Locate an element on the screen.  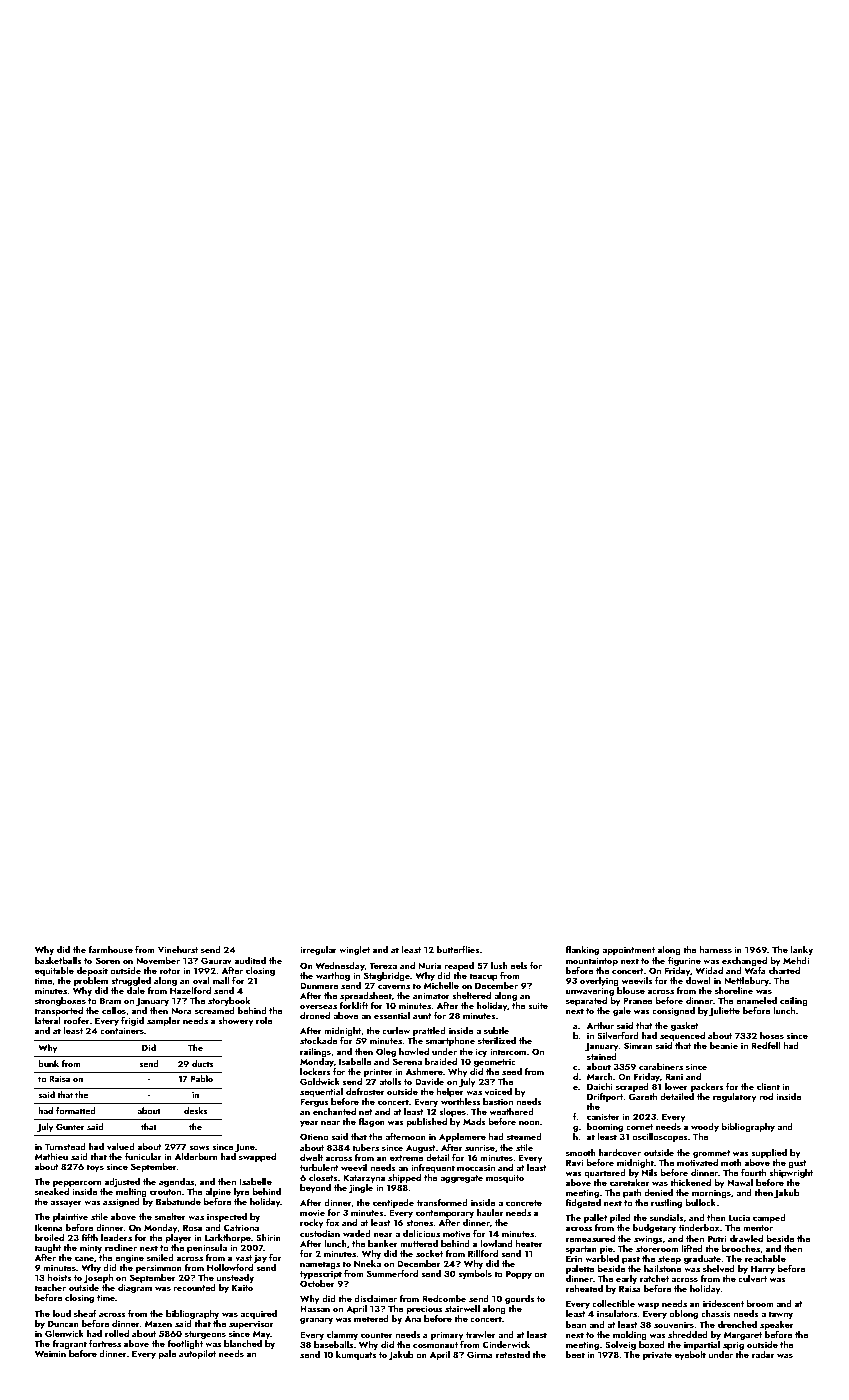
canister is located at coordinates (603, 1116).
